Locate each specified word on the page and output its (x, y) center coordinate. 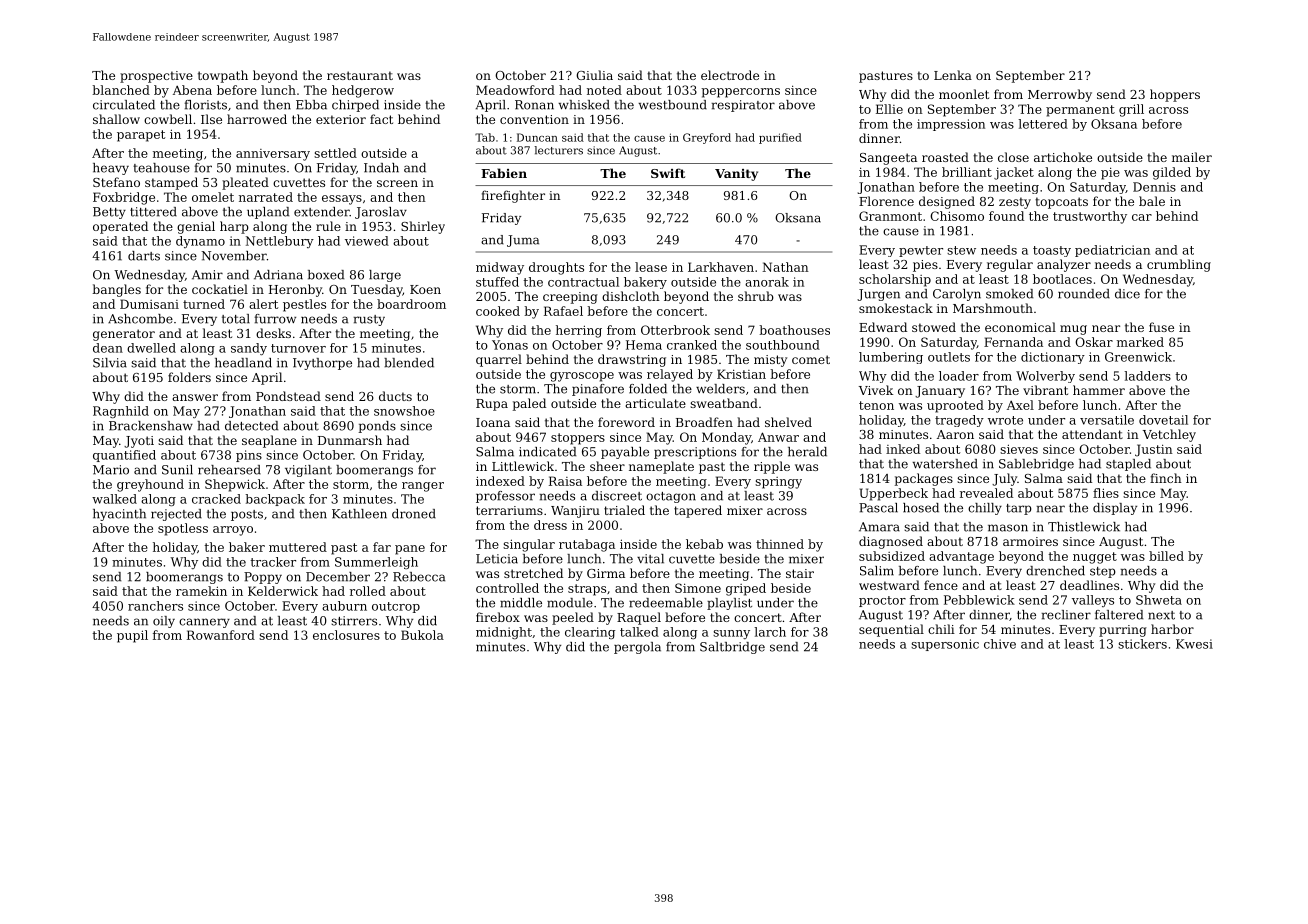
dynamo (200, 242)
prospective (156, 77)
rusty (369, 320)
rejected (176, 515)
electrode (730, 75)
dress (550, 525)
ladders (1147, 376)
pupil (132, 636)
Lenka (953, 75)
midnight (504, 633)
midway (500, 268)
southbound (783, 345)
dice (1127, 294)
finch (1166, 478)
